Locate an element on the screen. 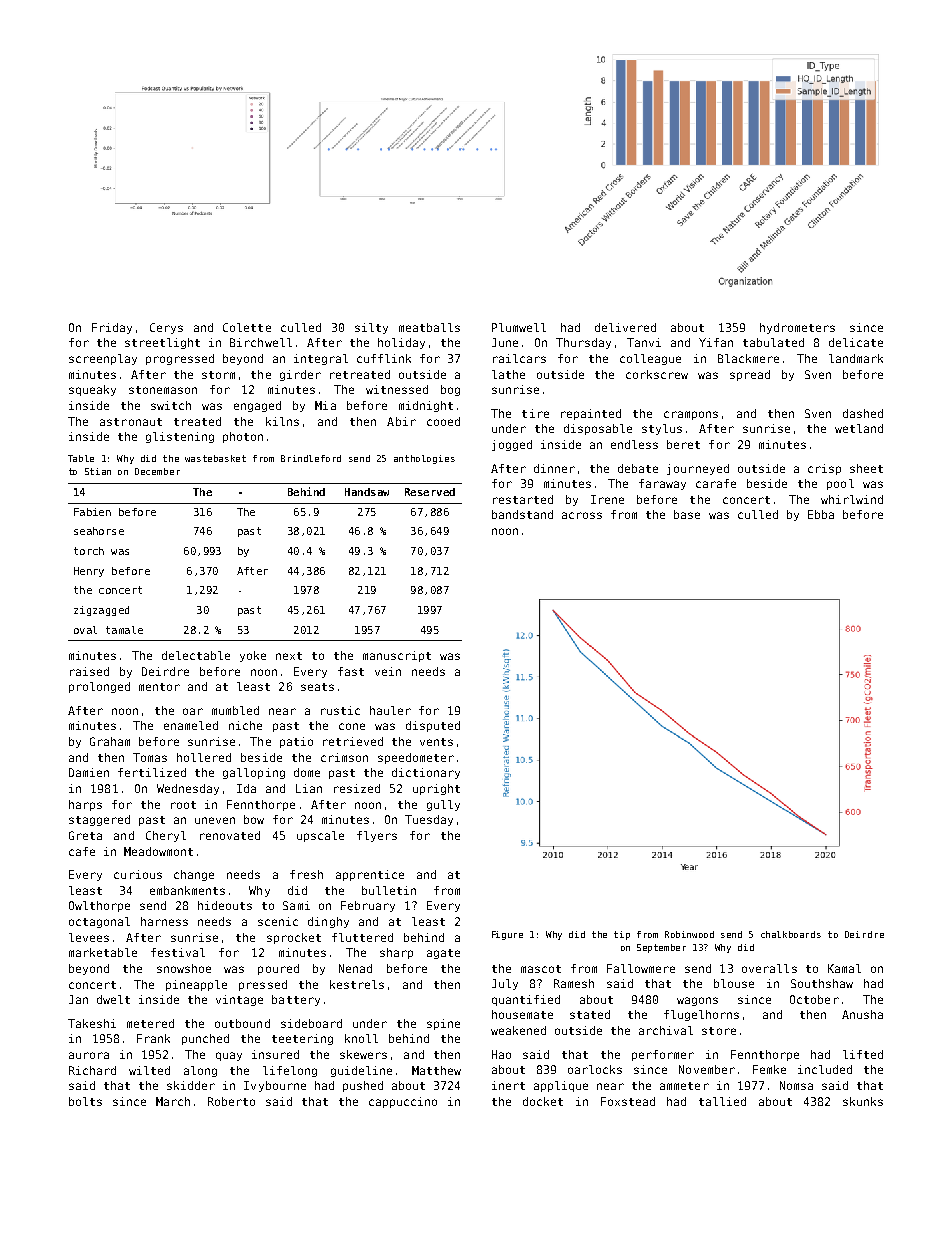  Robinwood is located at coordinates (689, 934).
